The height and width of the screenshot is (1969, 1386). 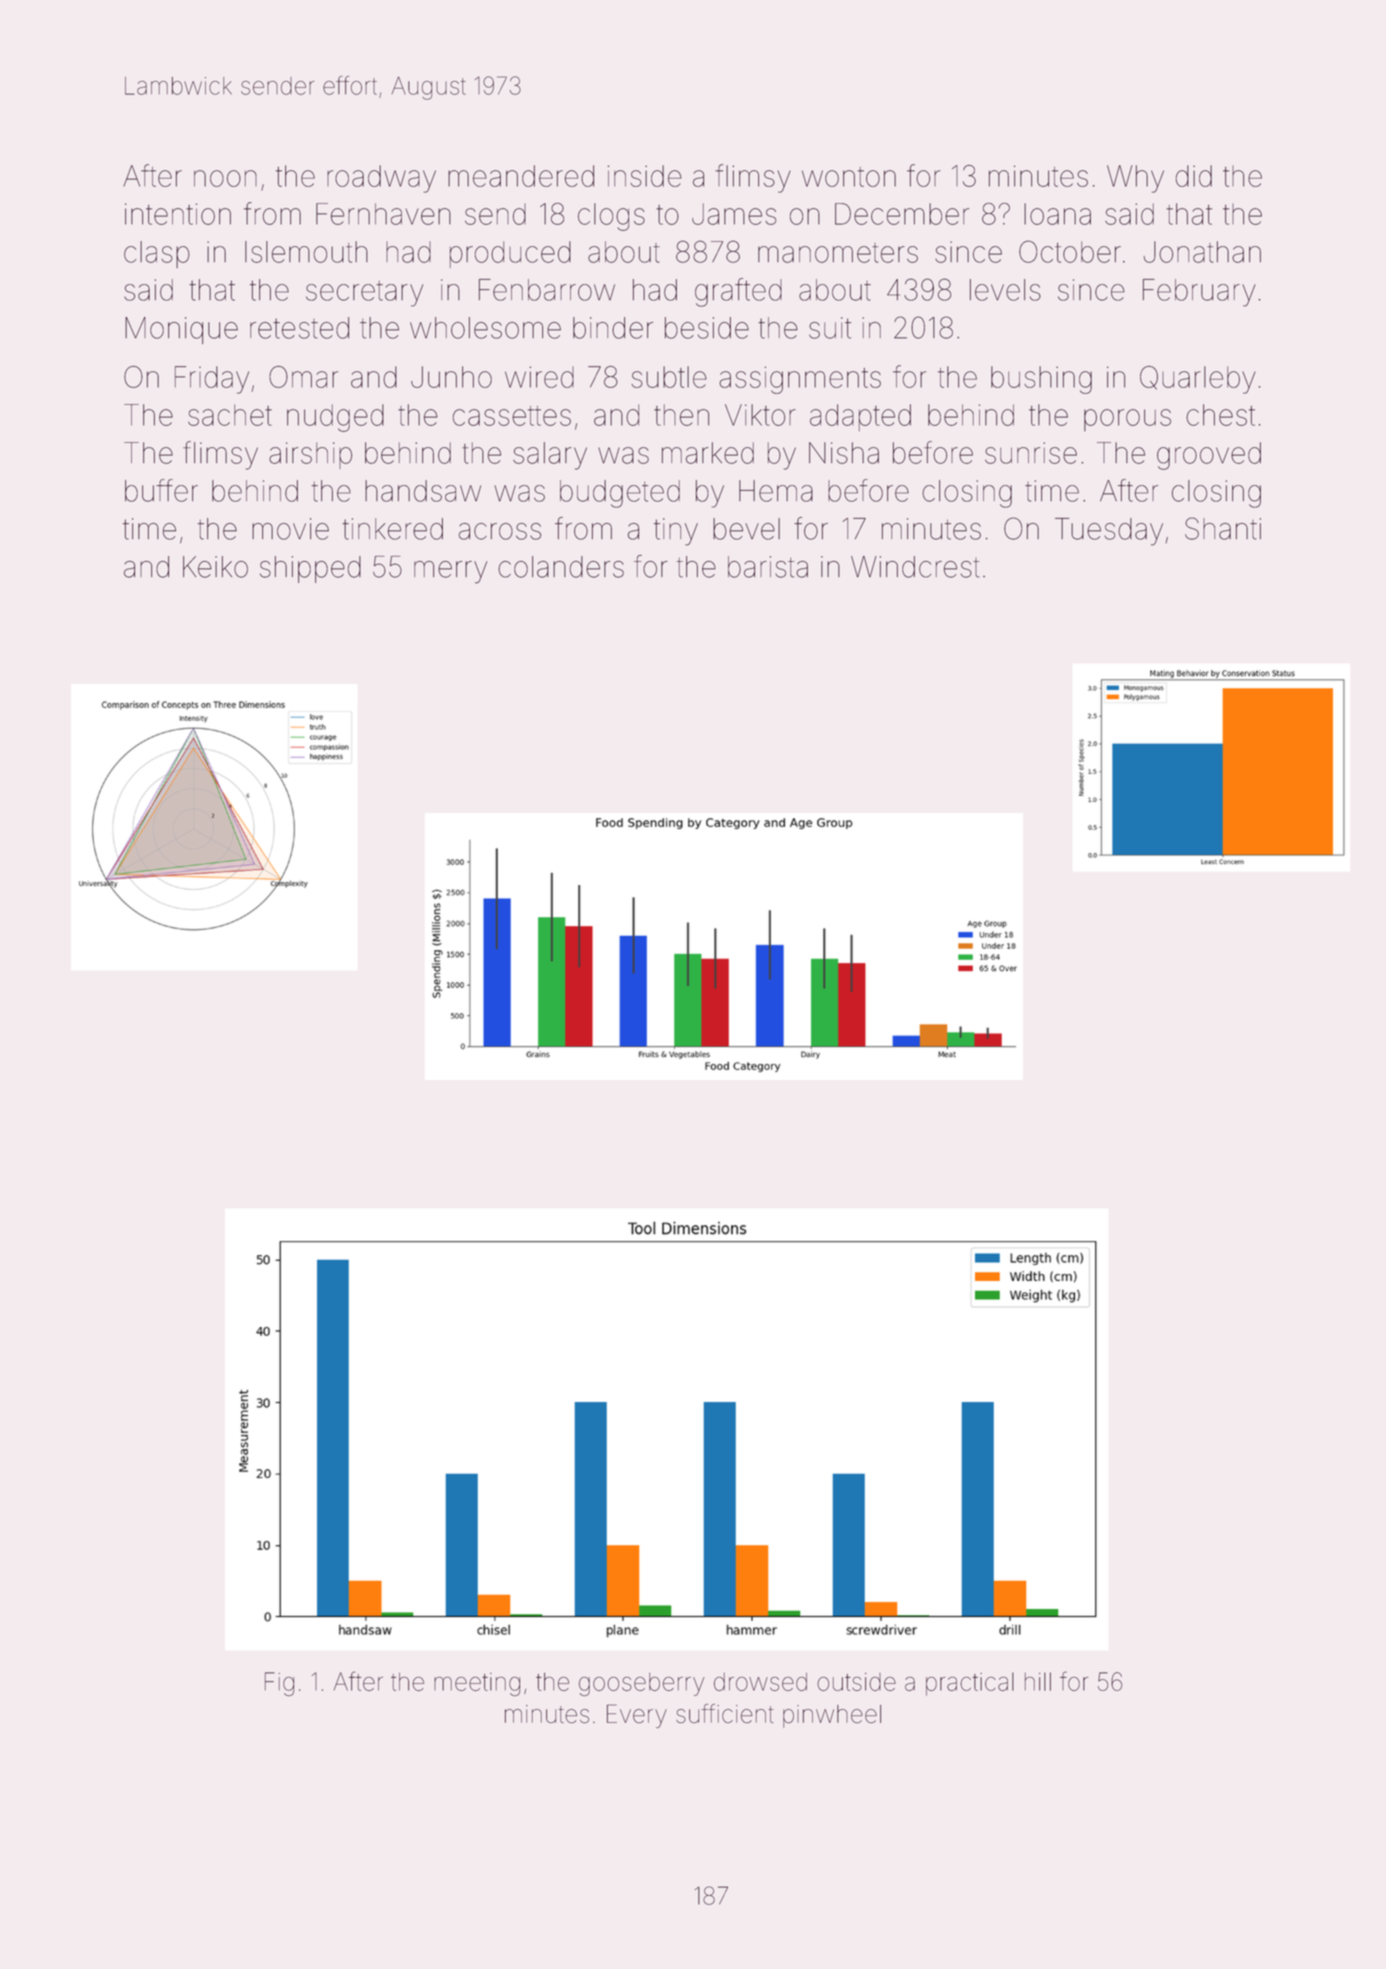 I want to click on shipped, so click(x=310, y=569).
